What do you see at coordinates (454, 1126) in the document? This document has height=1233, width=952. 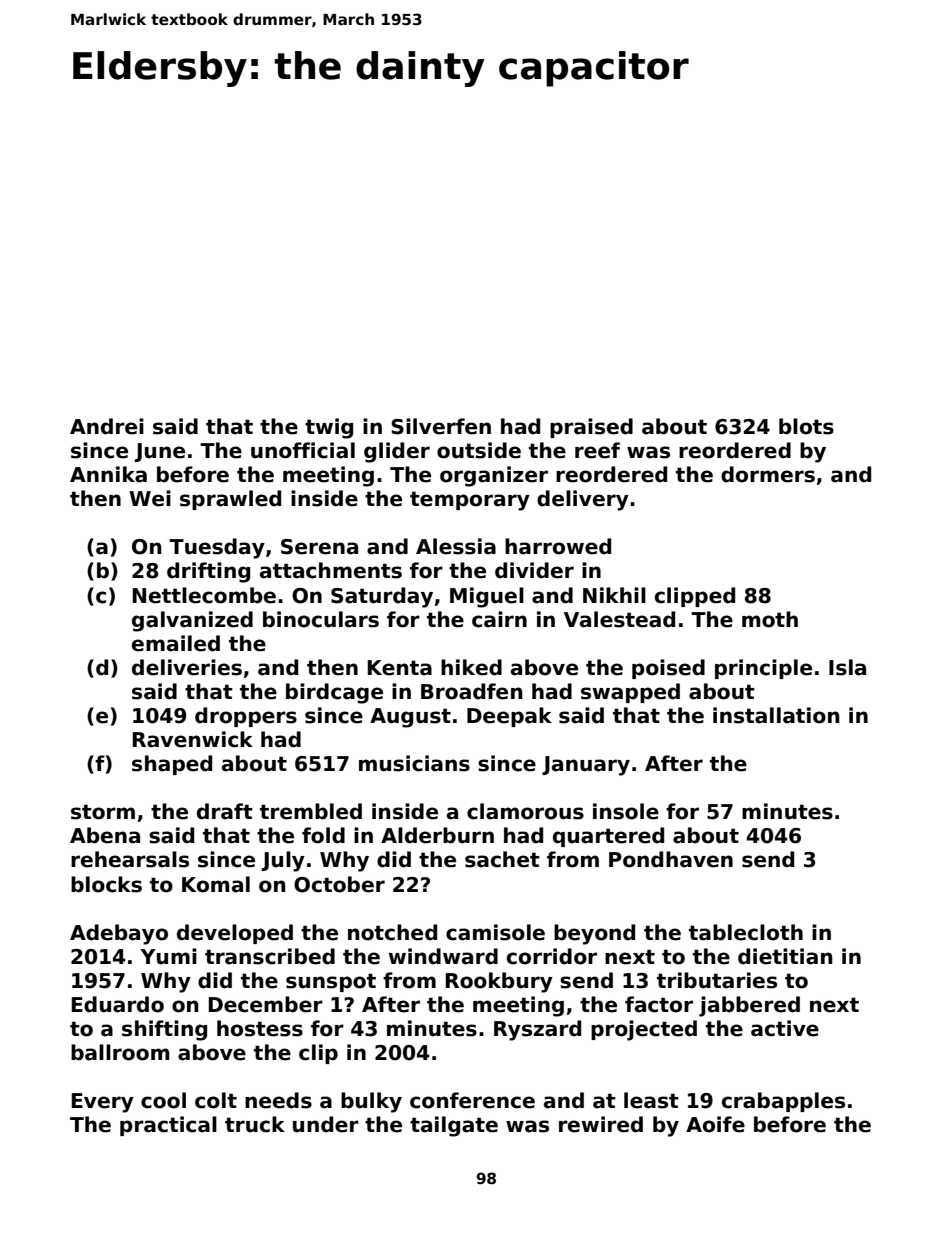 I see `tailgate` at bounding box center [454, 1126].
